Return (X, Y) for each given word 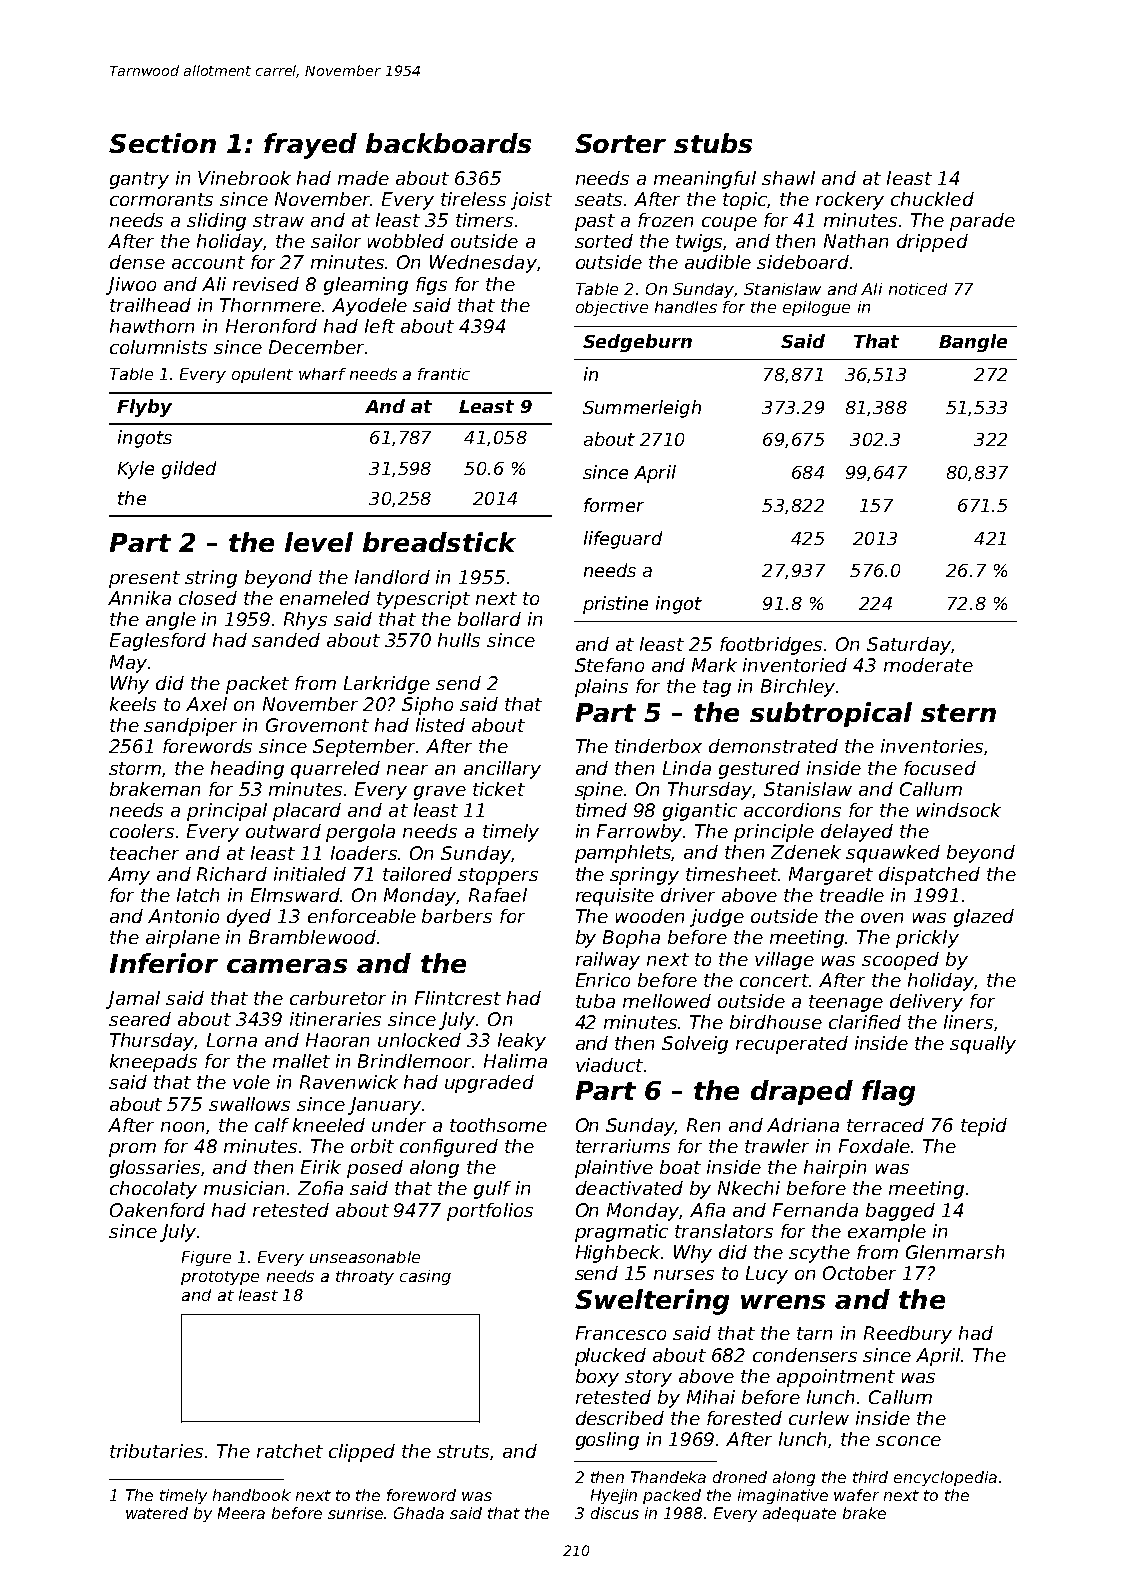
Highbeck (619, 1254)
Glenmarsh (955, 1252)
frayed (310, 146)
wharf (322, 374)
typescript (423, 600)
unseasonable (365, 1257)
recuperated (792, 1045)
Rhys (305, 621)
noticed (918, 289)
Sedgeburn (637, 343)
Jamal (133, 1000)
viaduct (609, 1065)
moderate (928, 665)
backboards (448, 143)
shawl (788, 178)
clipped (362, 1453)
